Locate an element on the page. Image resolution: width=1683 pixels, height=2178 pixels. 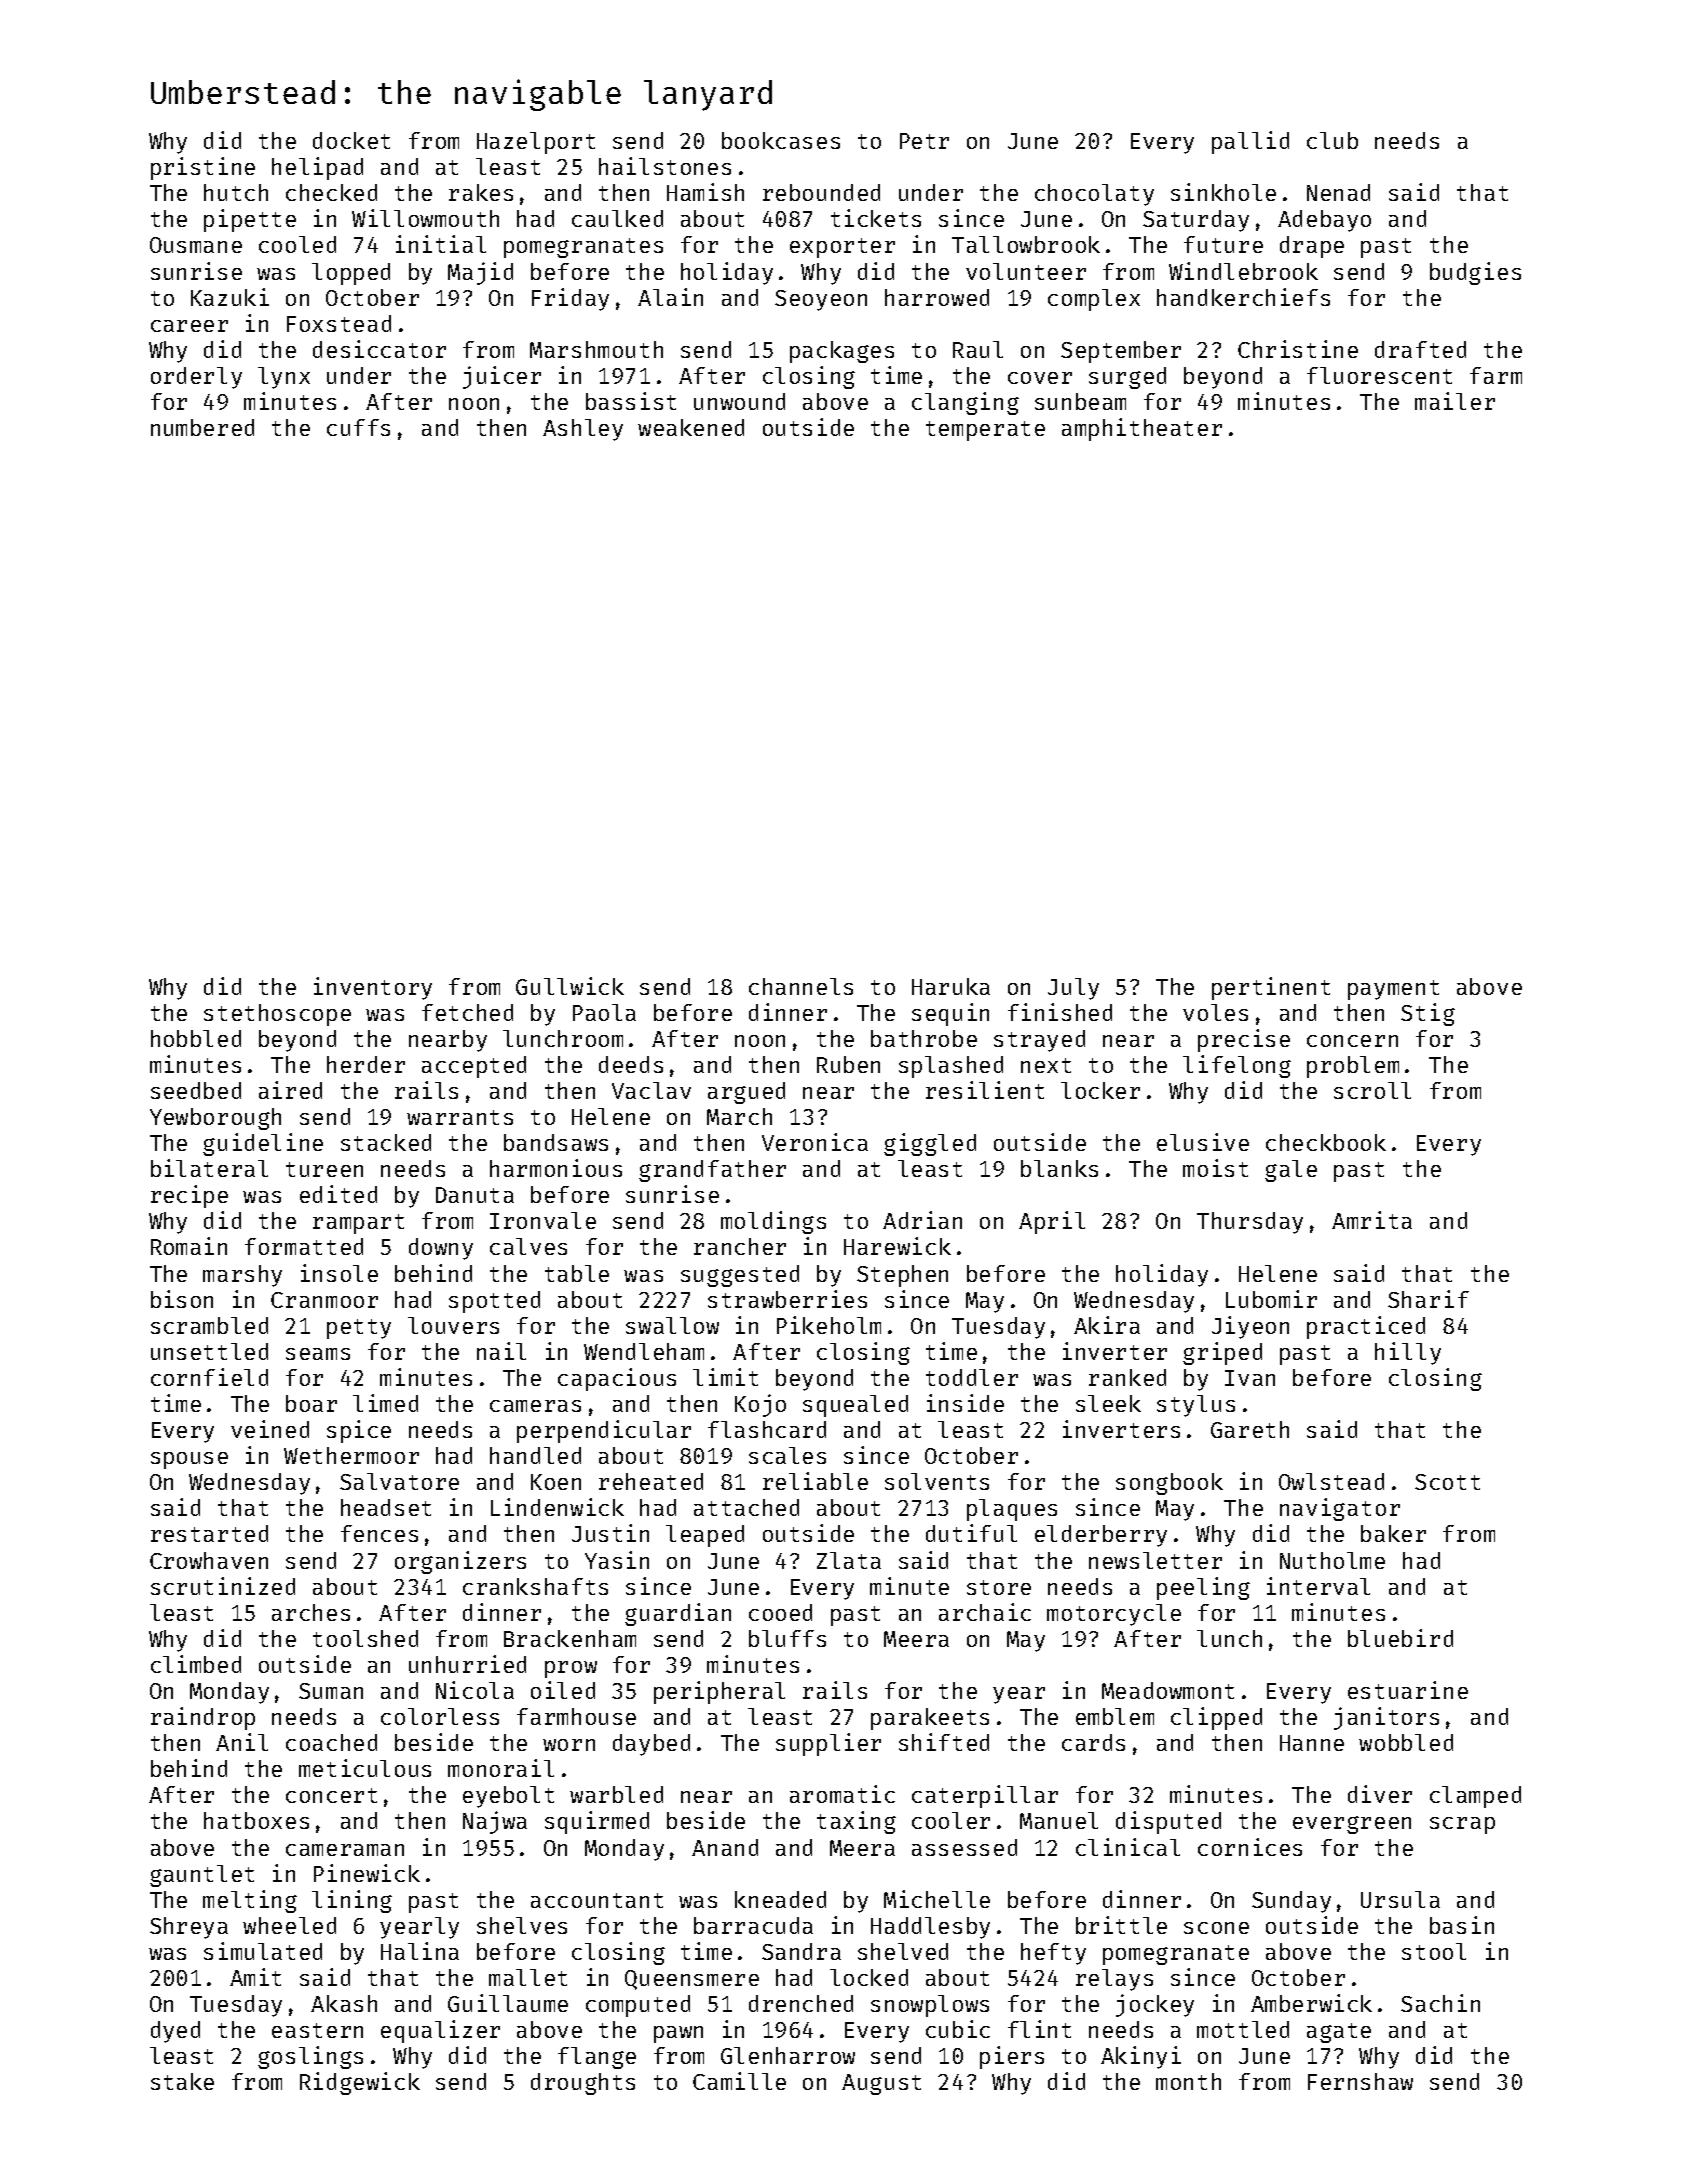
numbered is located at coordinates (202, 427).
